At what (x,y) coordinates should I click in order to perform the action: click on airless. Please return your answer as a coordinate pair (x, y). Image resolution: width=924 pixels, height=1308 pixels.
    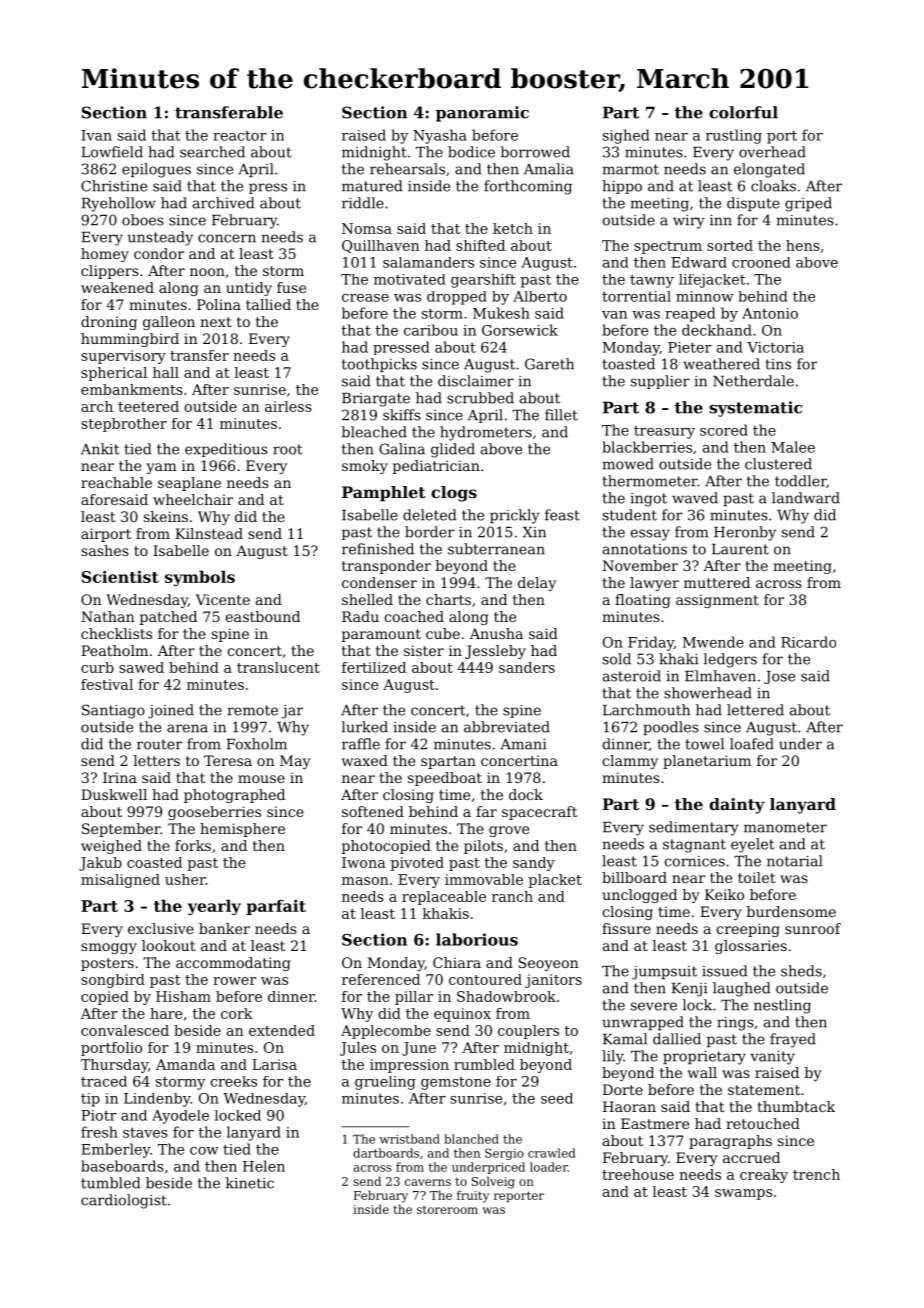
    Looking at the image, I should click on (288, 406).
